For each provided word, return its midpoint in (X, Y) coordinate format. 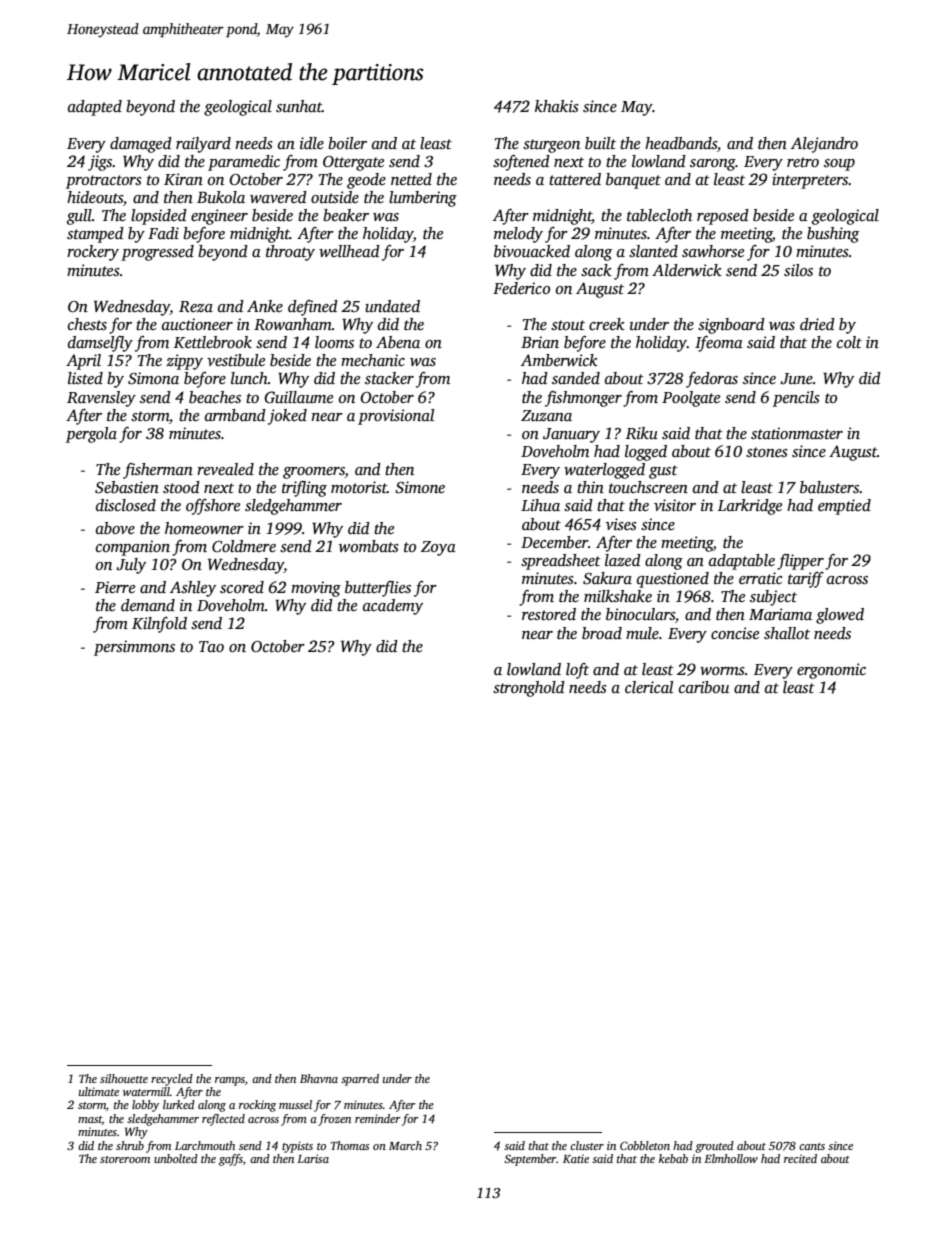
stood (181, 487)
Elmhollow (731, 1158)
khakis (557, 106)
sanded (576, 378)
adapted (95, 108)
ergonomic (831, 671)
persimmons (134, 648)
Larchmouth (205, 1145)
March (405, 1145)
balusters (829, 487)
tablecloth (659, 215)
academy (393, 607)
